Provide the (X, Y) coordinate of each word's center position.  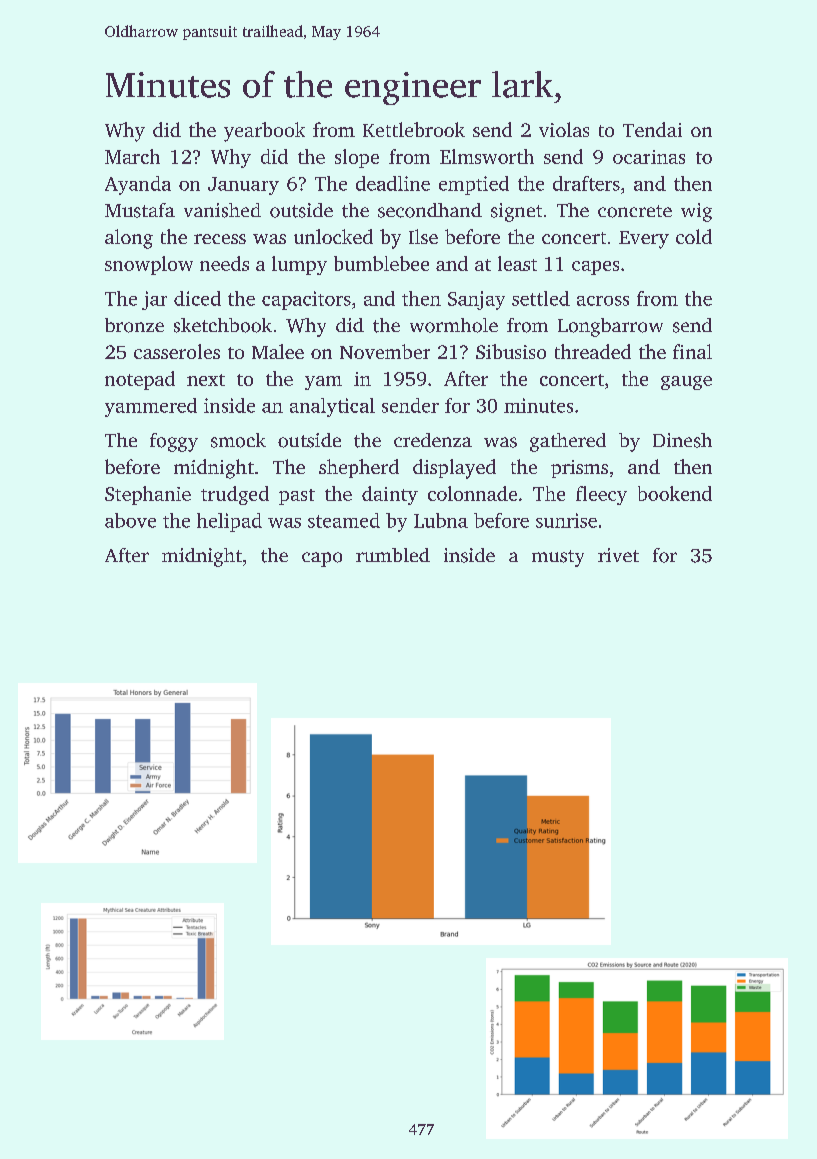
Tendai (652, 129)
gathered (568, 442)
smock (238, 440)
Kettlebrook (414, 129)
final (692, 351)
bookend (675, 493)
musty (558, 558)
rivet (618, 555)
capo (322, 559)
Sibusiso (511, 351)
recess (220, 239)
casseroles (177, 351)
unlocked (333, 236)
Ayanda (138, 185)
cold (694, 236)
